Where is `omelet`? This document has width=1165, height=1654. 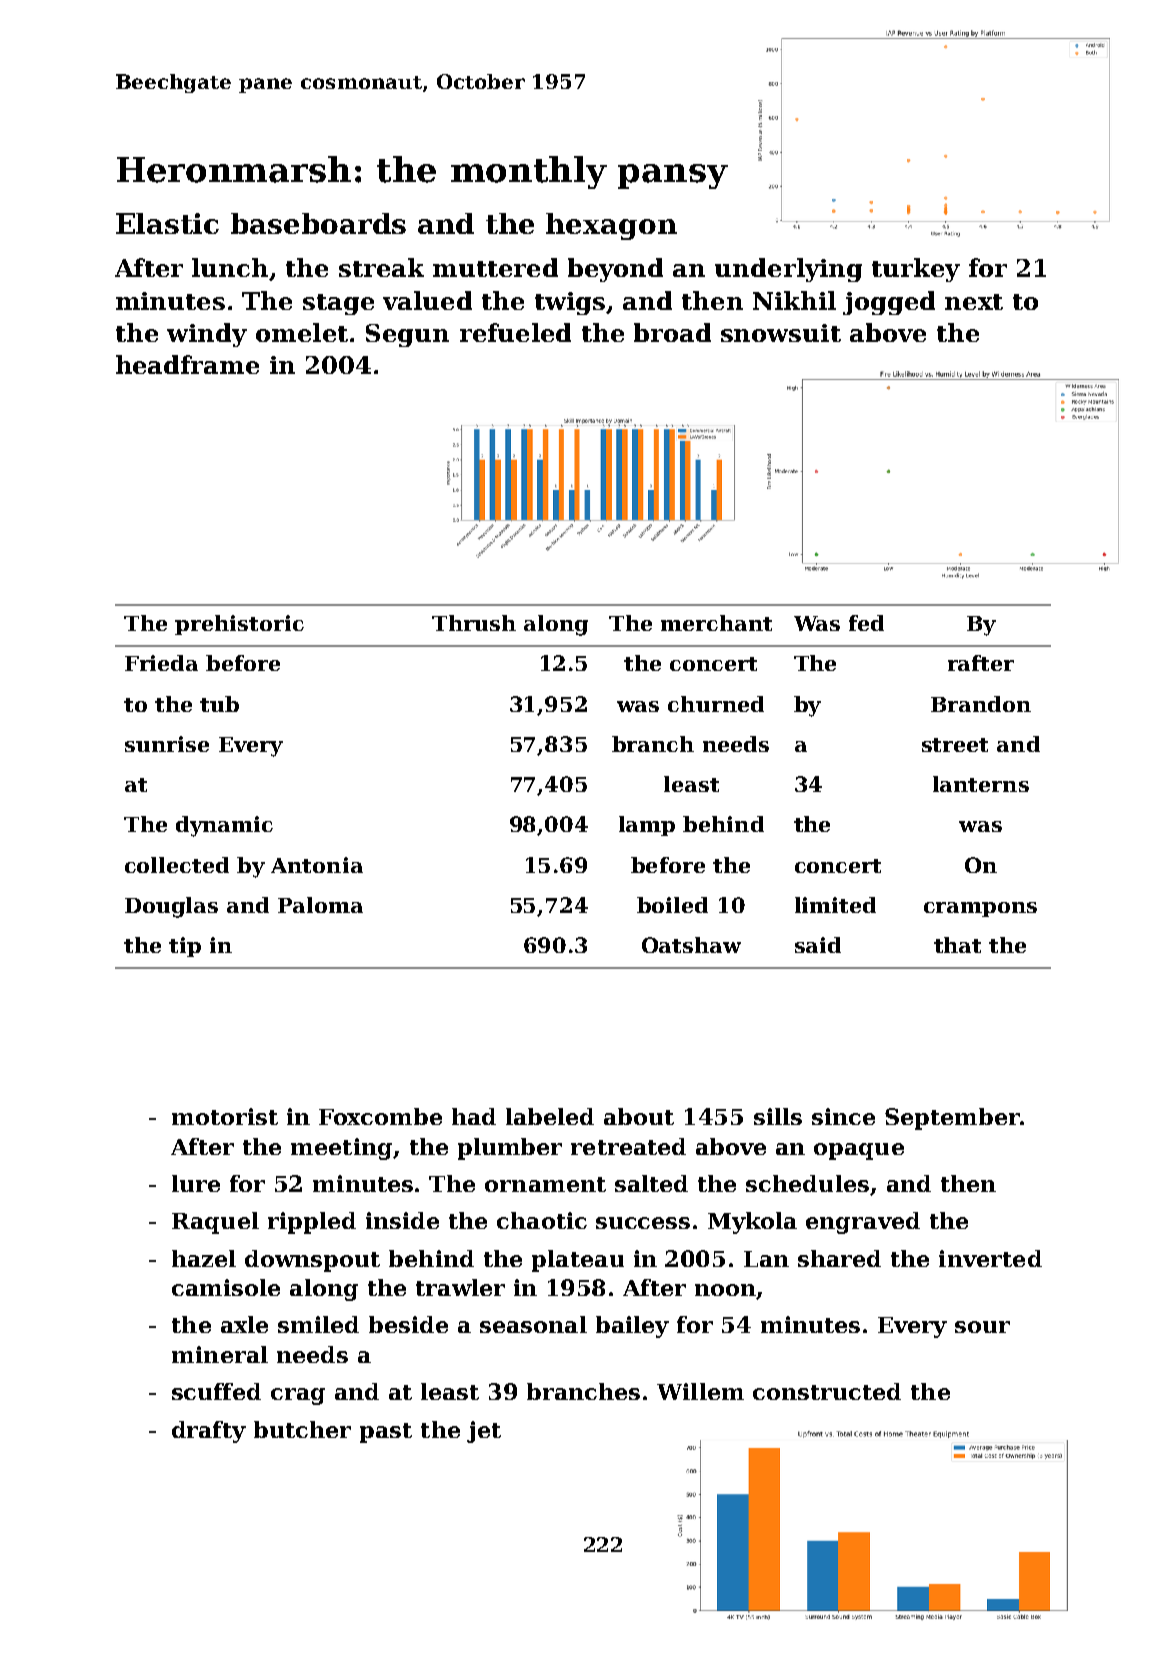 omelet is located at coordinates (302, 332).
